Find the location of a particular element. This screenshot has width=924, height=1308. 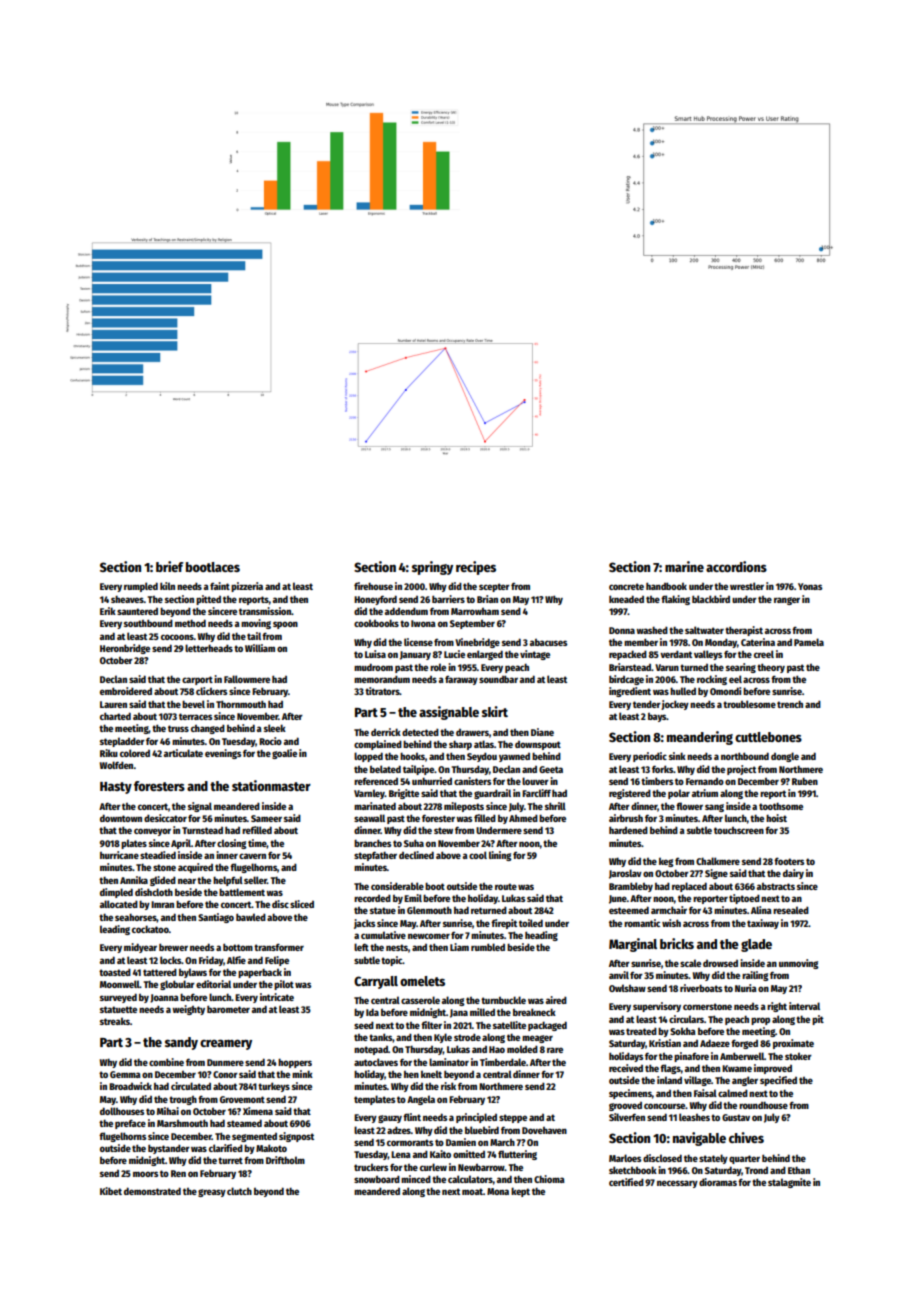

brief is located at coordinates (170, 566).
